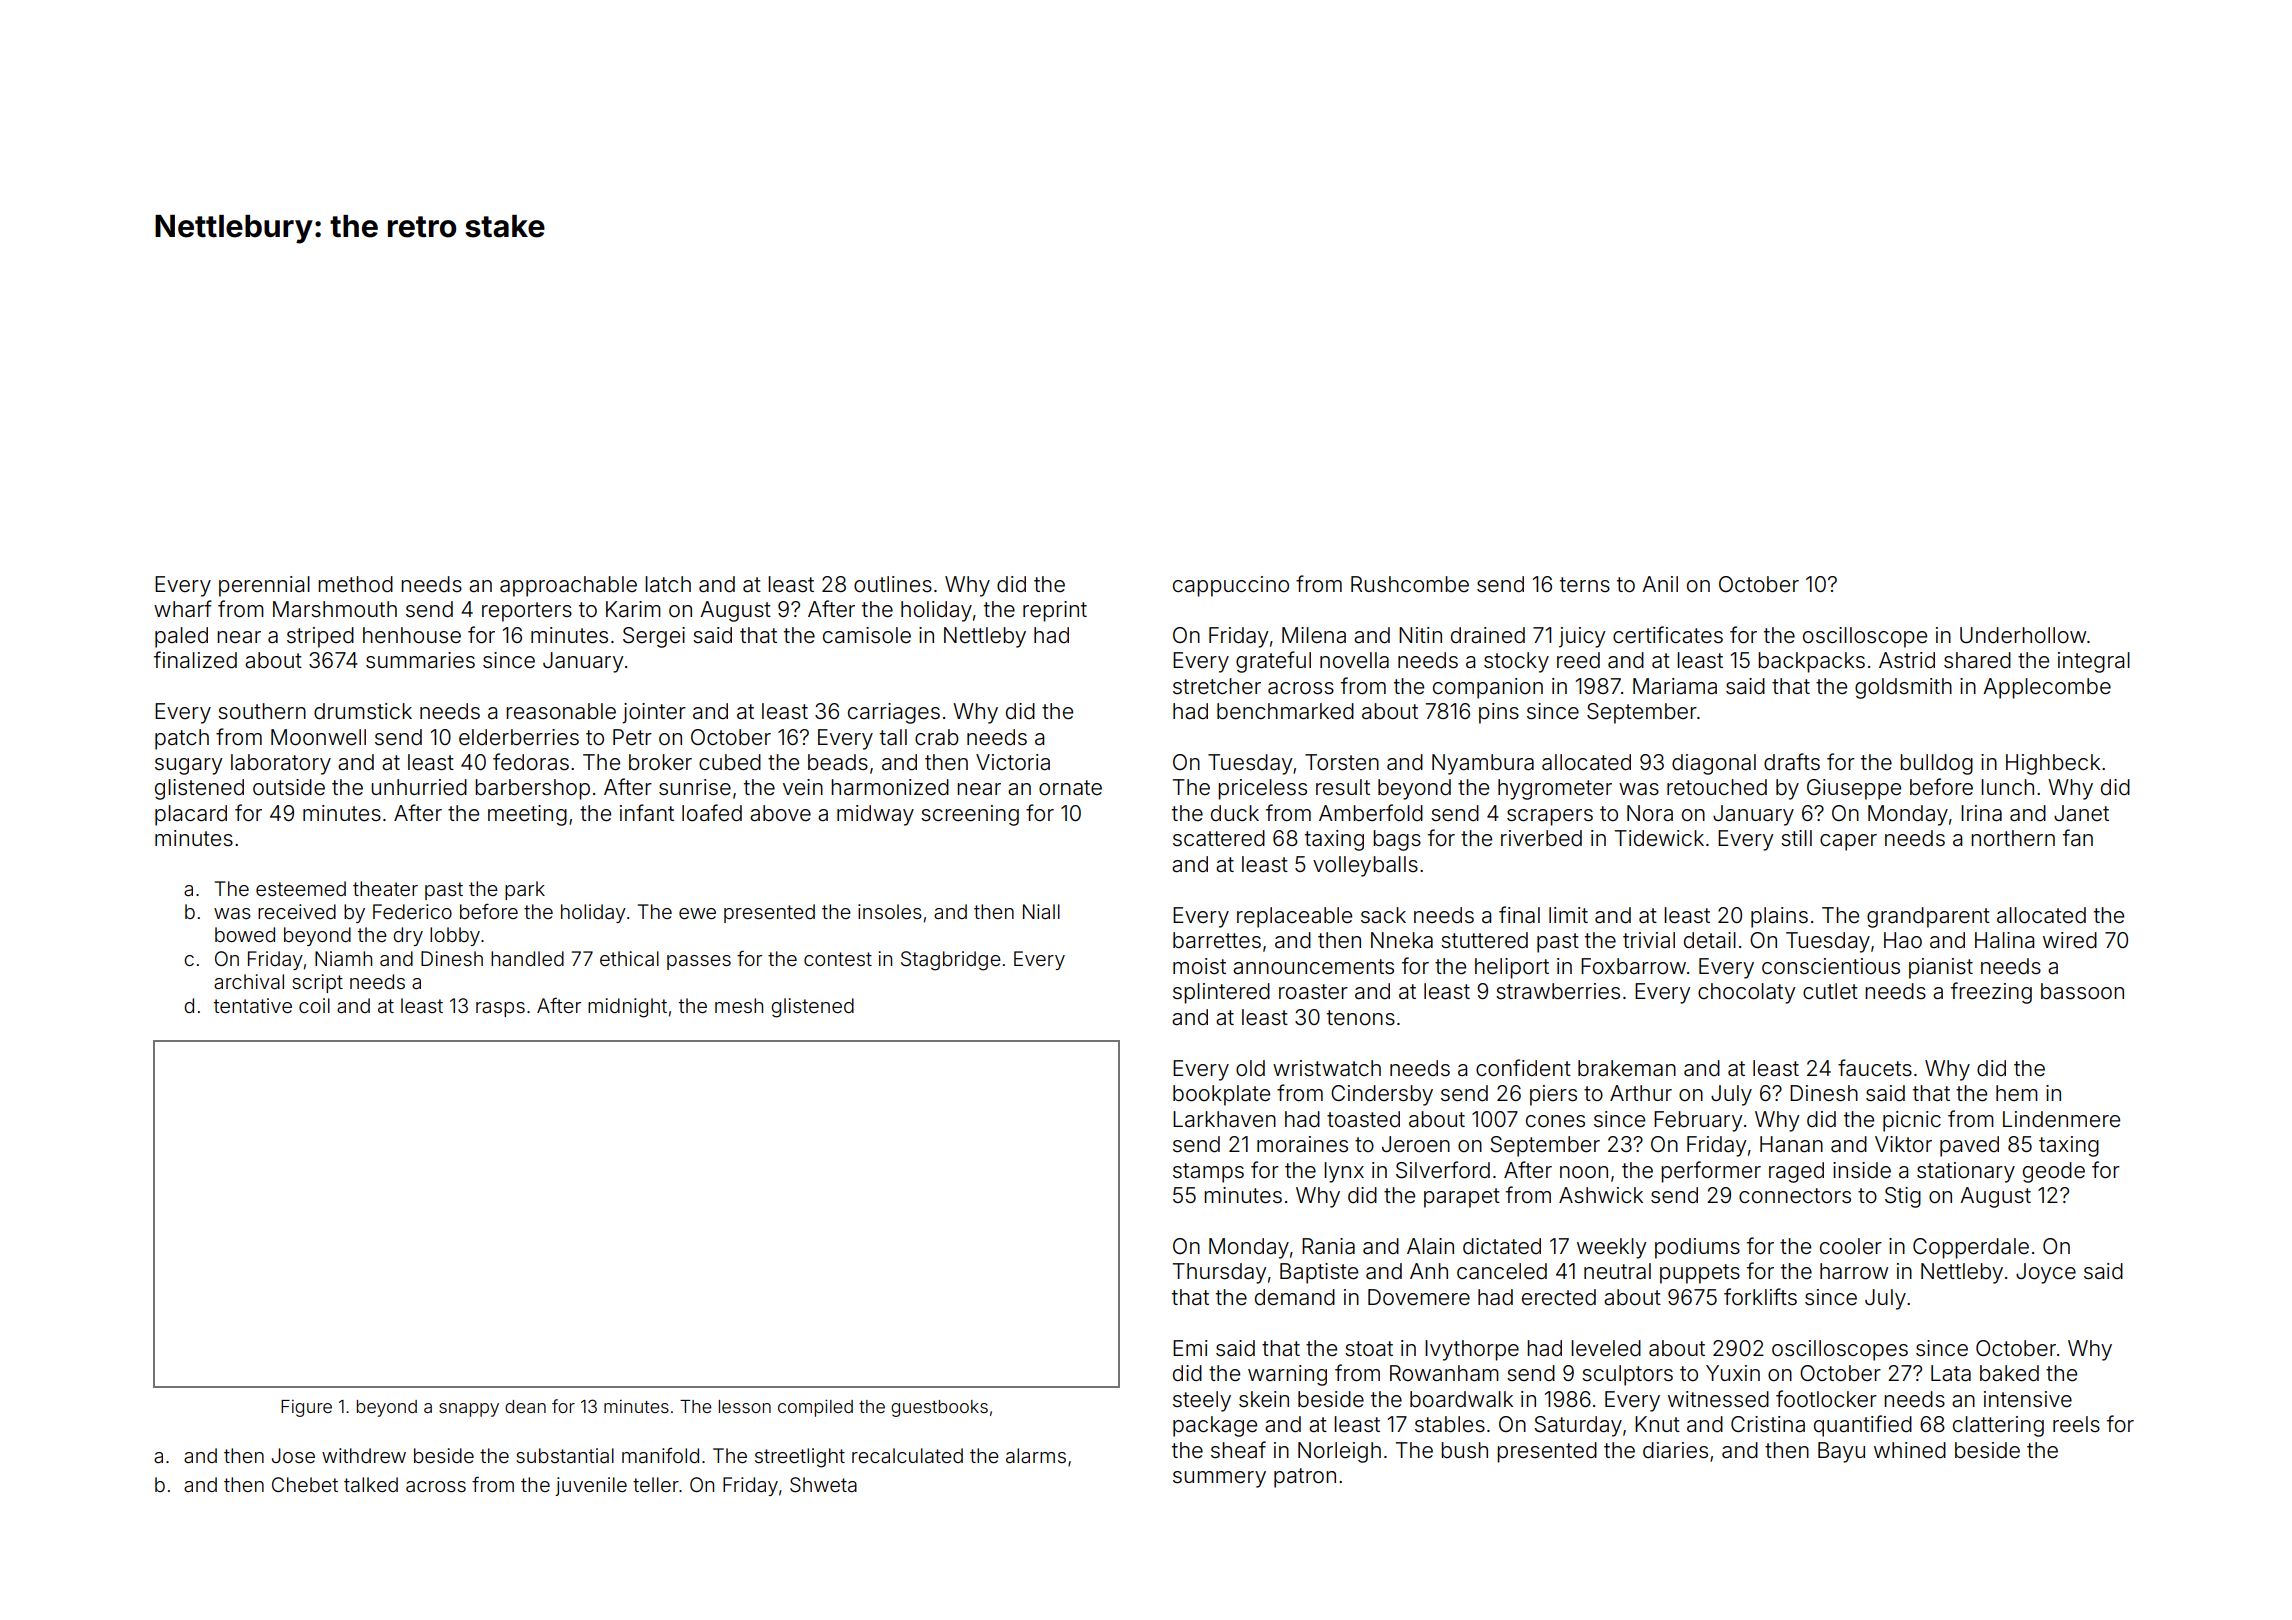 This screenshot has width=2292, height=1620. What do you see at coordinates (893, 584) in the screenshot?
I see `outlines` at bounding box center [893, 584].
